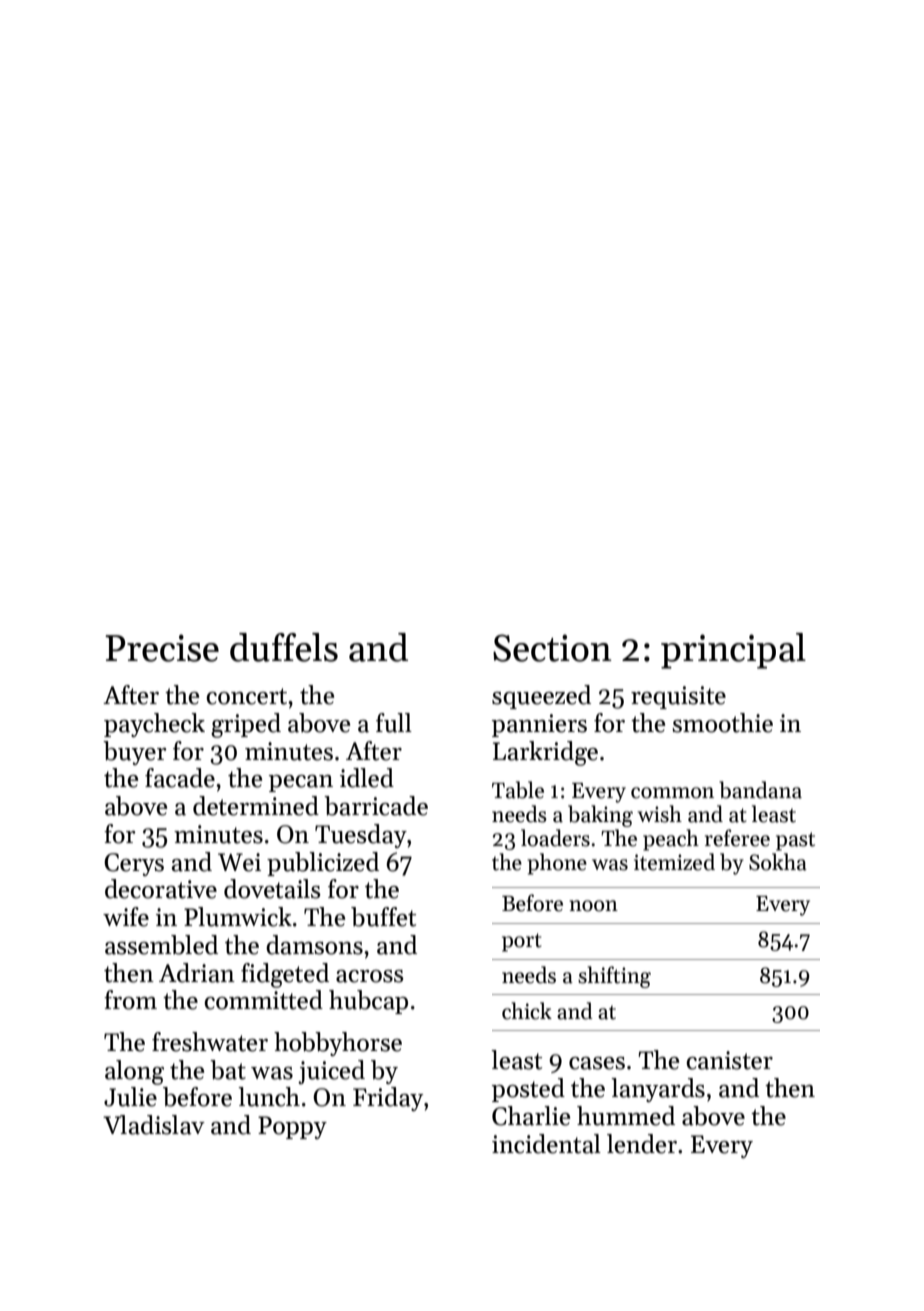  Describe the element at coordinates (323, 864) in the screenshot. I see `publicized` at that location.
